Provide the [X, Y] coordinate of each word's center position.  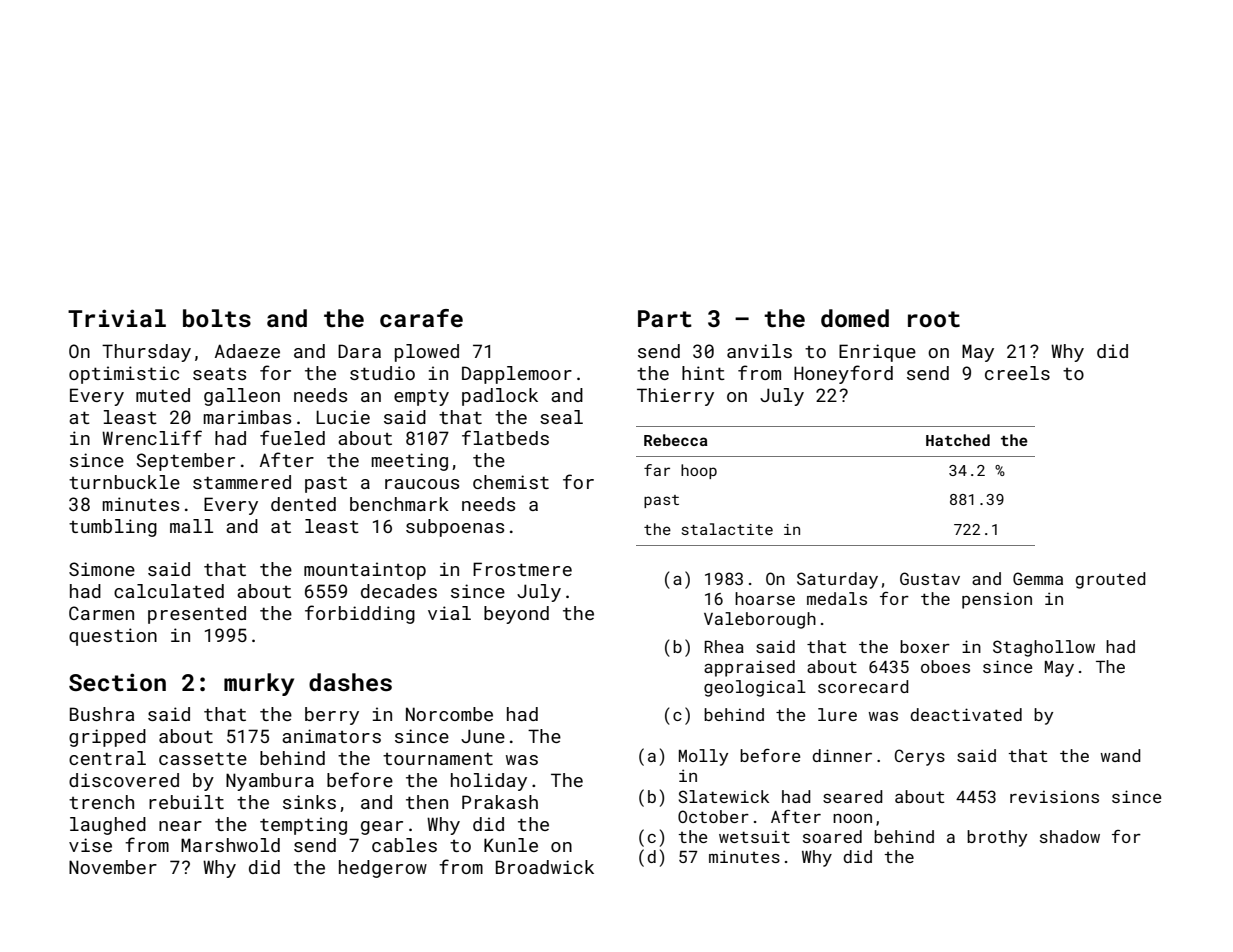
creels [1017, 373]
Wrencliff [152, 437]
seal [561, 417]
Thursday [146, 353]
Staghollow [1044, 648]
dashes [350, 682]
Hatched [958, 440]
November [113, 867]
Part [665, 318]
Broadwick [545, 867]
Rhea [724, 646]
